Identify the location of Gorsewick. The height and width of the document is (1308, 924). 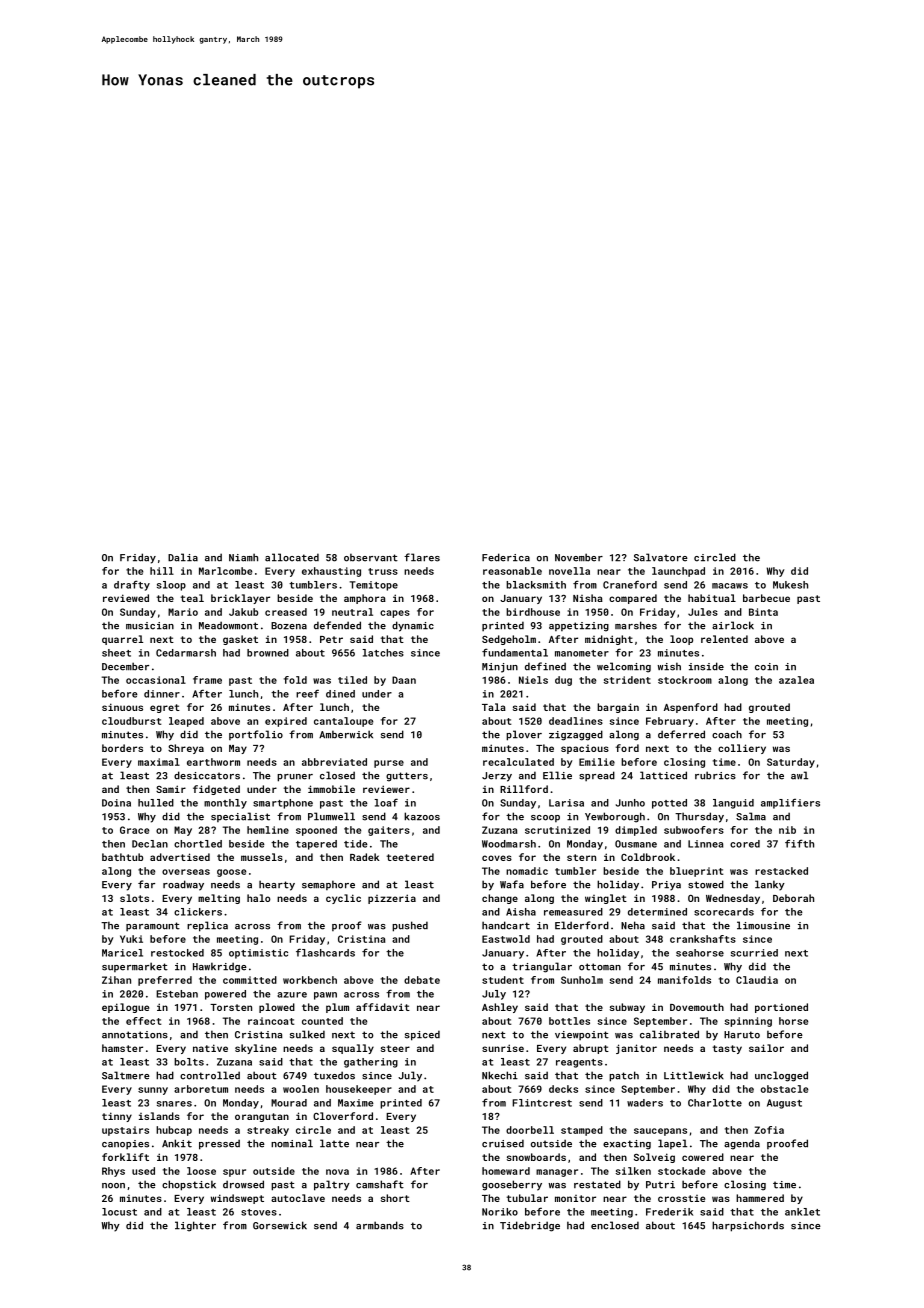
(280, 1225).
